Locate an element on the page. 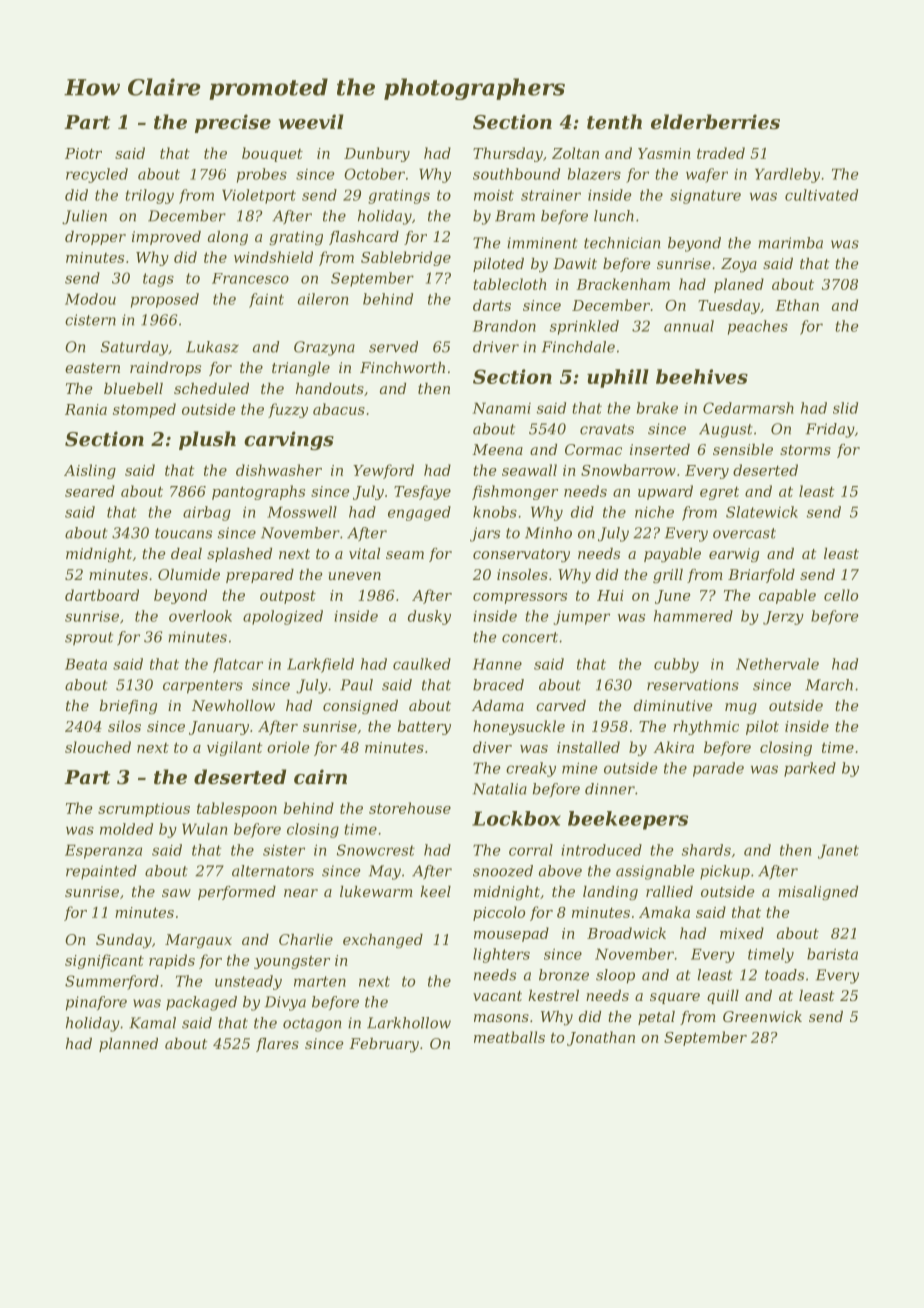 The height and width of the image is (1308, 924). parked is located at coordinates (810, 769).
